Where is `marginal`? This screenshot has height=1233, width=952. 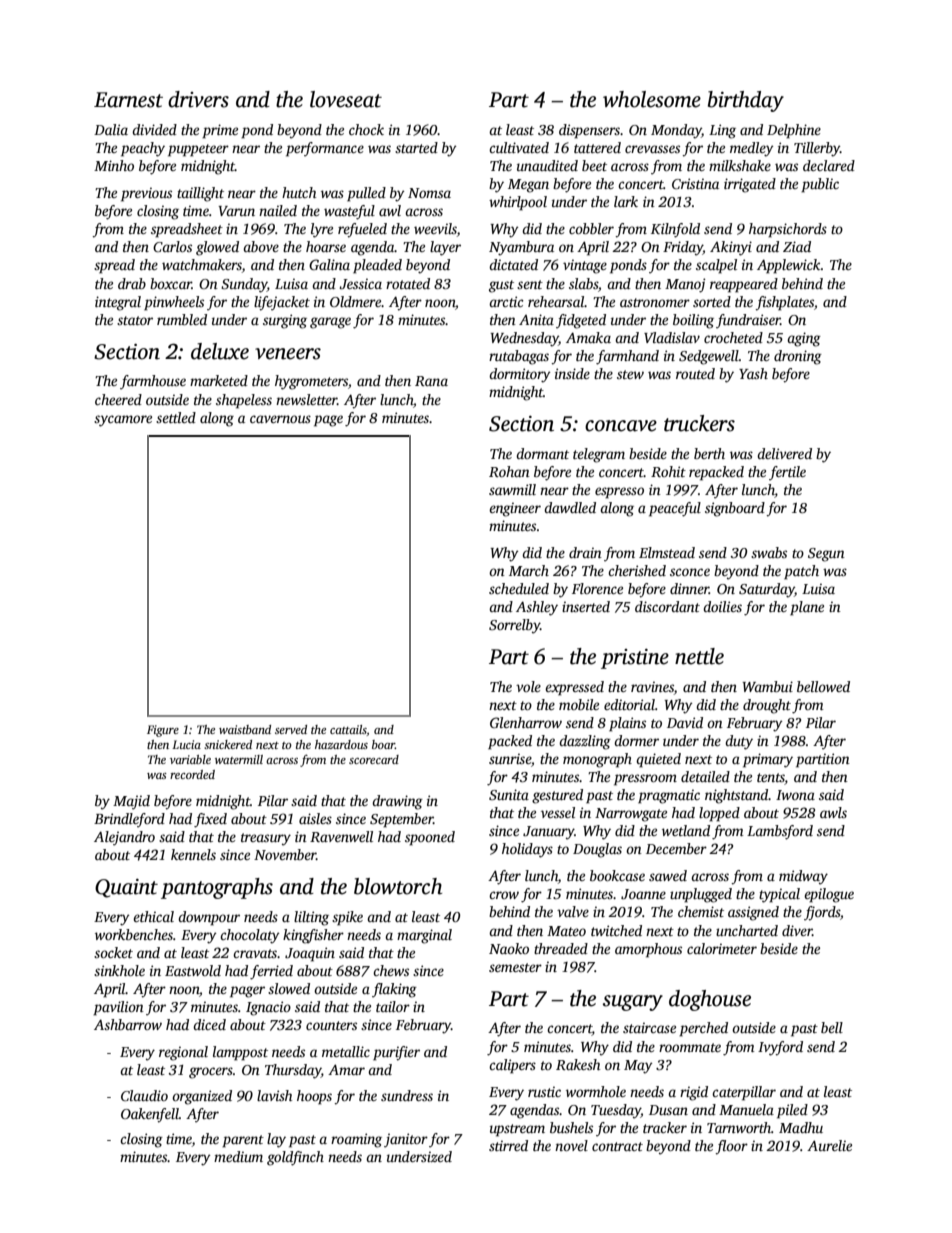 marginal is located at coordinates (424, 936).
